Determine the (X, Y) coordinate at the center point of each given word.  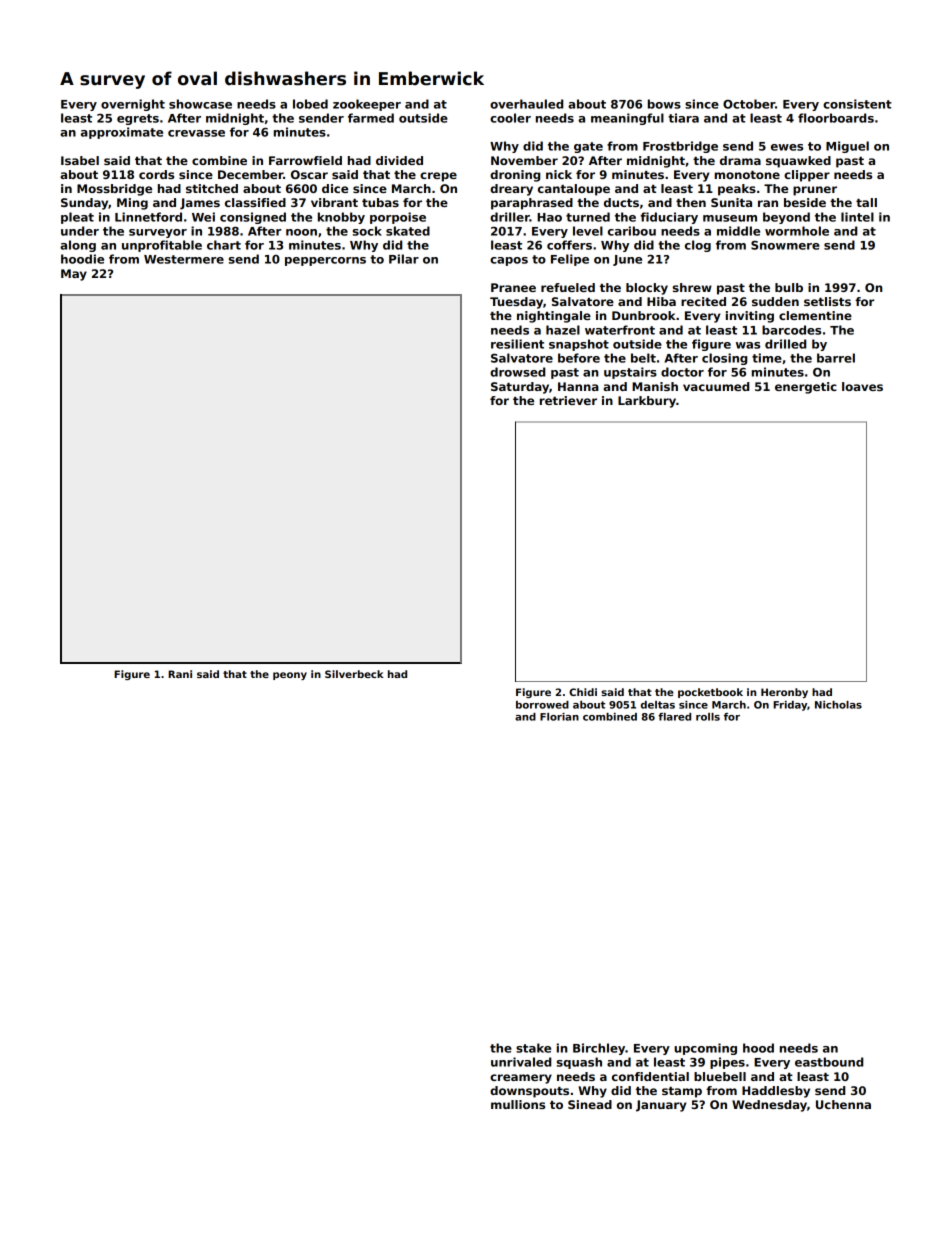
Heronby (784, 693)
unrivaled (521, 1062)
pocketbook (710, 693)
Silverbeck (354, 674)
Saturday (520, 388)
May (74, 275)
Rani (180, 674)
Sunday (84, 204)
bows (664, 104)
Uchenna (843, 1104)
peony (290, 676)
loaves (862, 386)
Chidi (583, 692)
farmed (371, 118)
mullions (518, 1104)
